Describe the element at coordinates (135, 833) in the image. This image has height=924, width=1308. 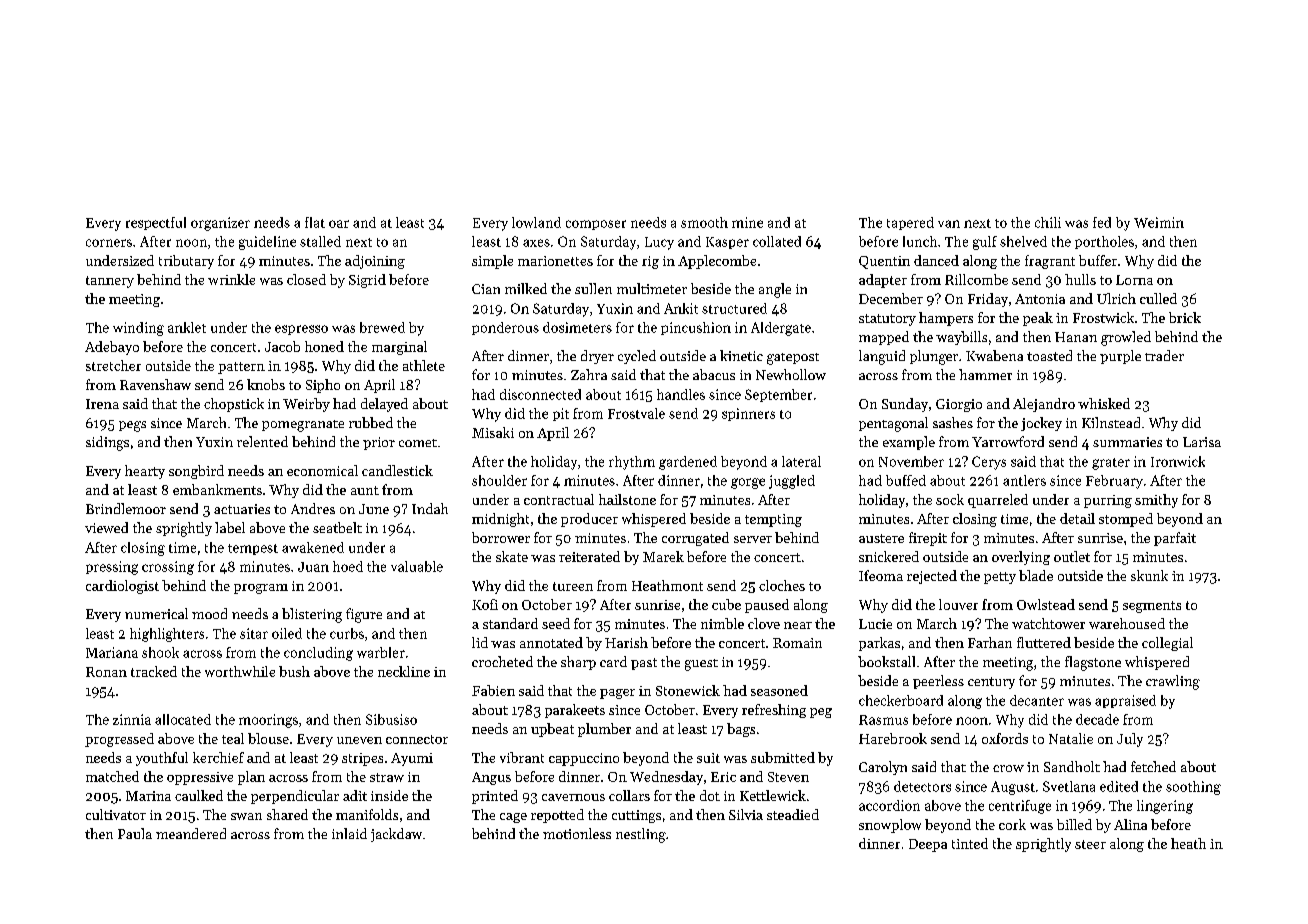
I see `Paula` at that location.
